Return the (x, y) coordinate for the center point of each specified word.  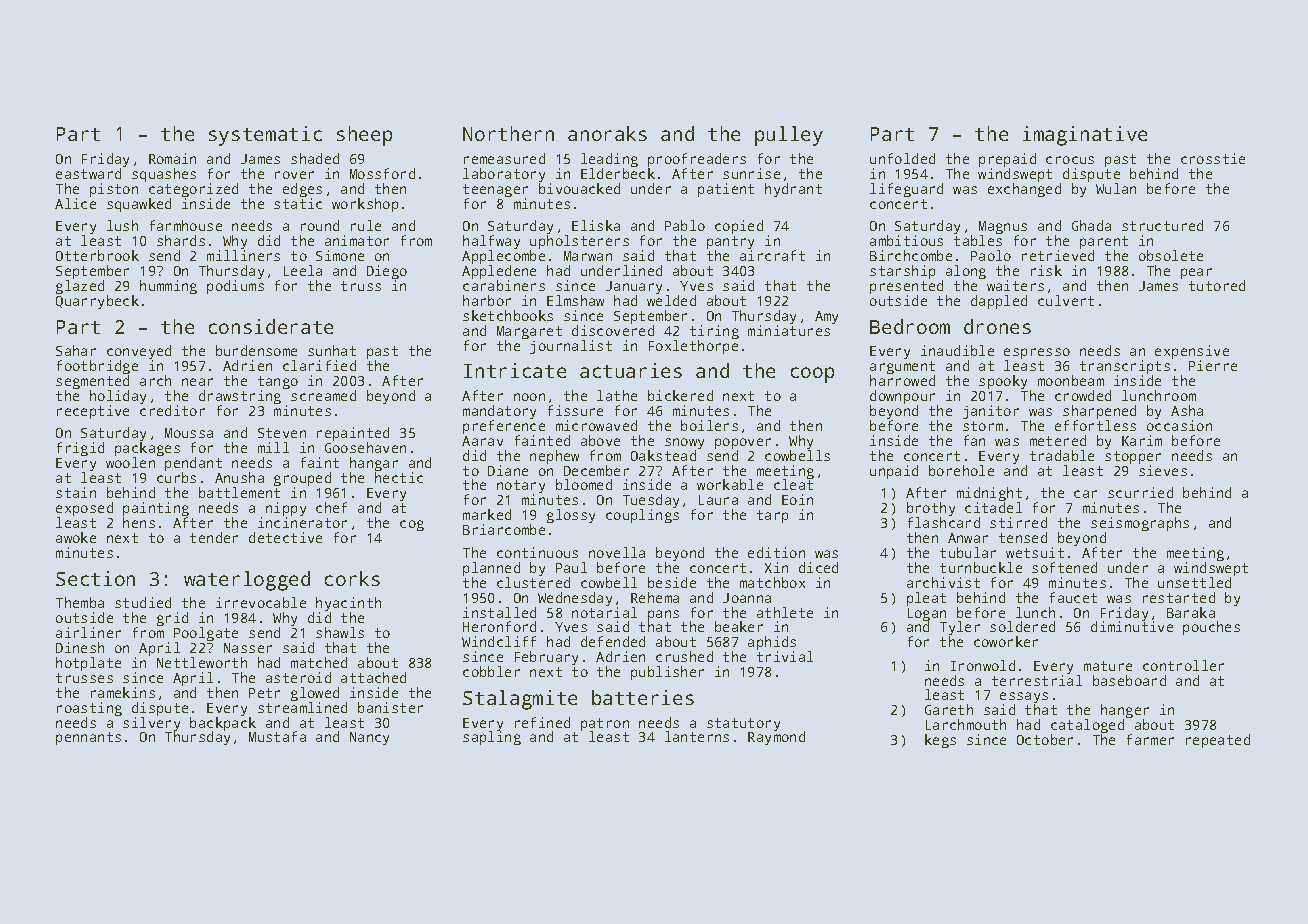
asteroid (298, 677)
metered (1058, 440)
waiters (1015, 285)
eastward (88, 173)
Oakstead (663, 455)
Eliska (596, 225)
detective (285, 537)
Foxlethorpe (693, 347)
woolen (130, 462)
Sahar (76, 350)
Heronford (499, 626)
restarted (1179, 597)
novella (617, 552)
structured (1162, 225)
